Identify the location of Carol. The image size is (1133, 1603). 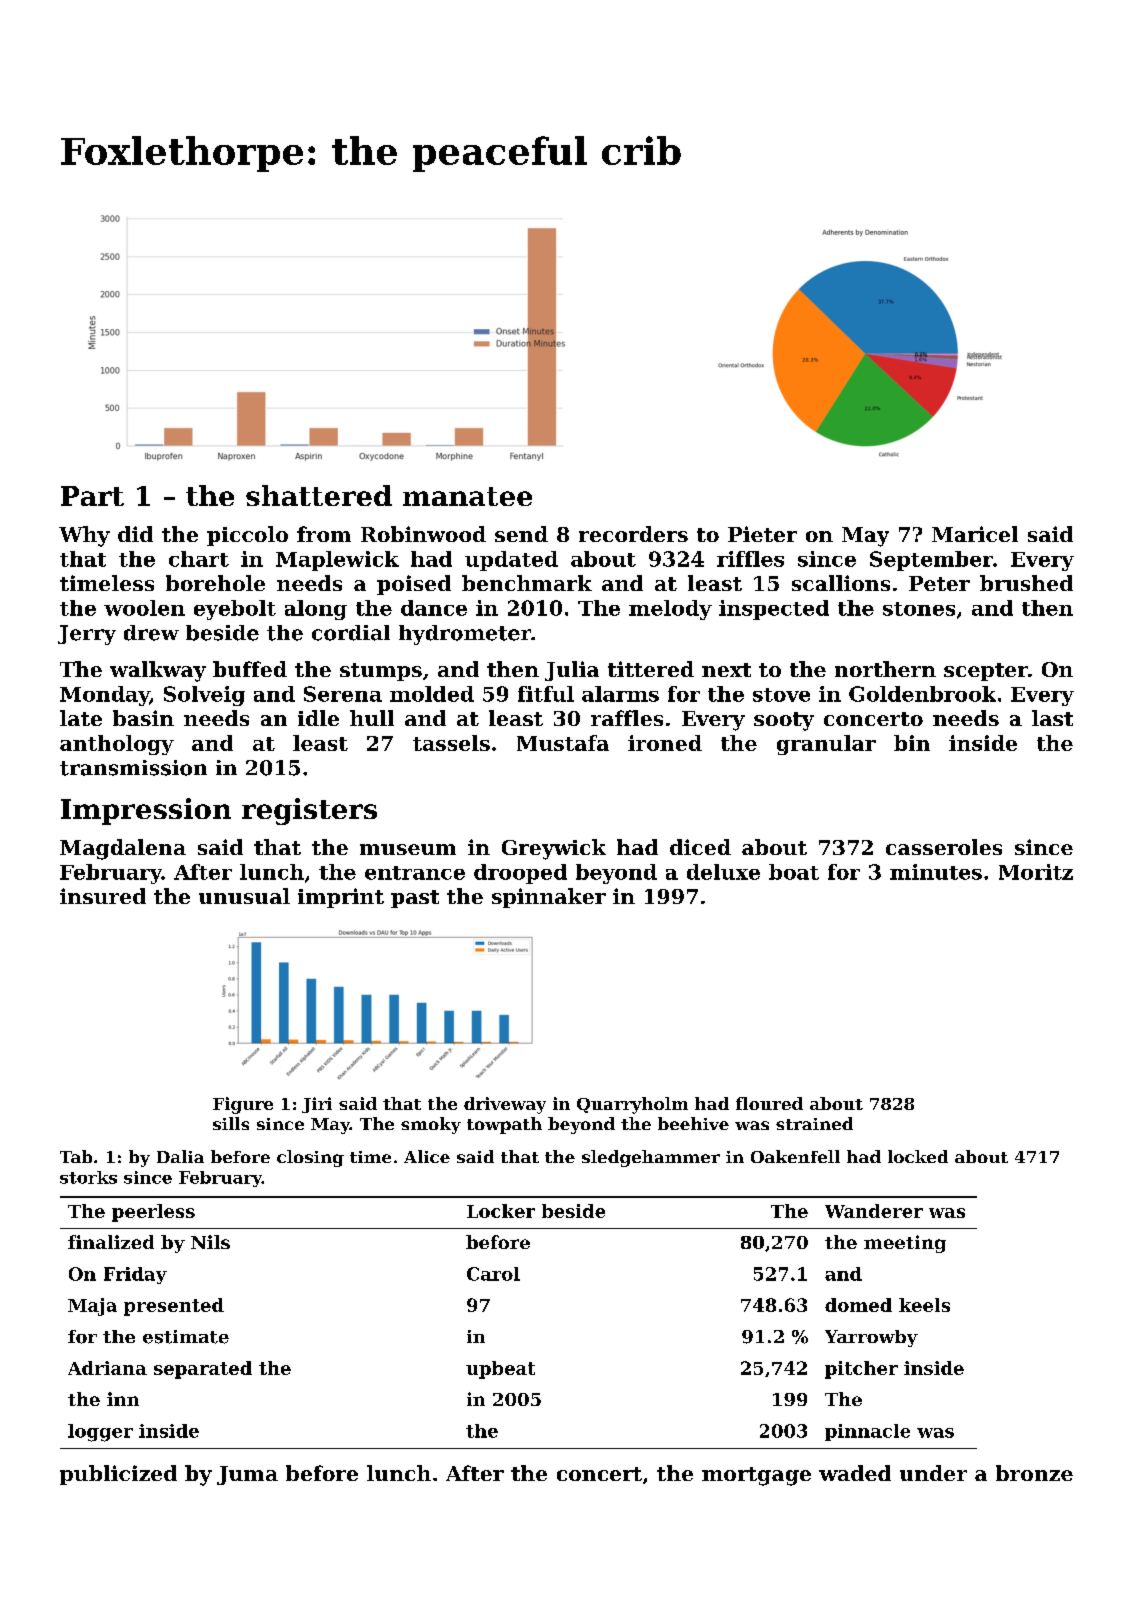
(493, 1274).
